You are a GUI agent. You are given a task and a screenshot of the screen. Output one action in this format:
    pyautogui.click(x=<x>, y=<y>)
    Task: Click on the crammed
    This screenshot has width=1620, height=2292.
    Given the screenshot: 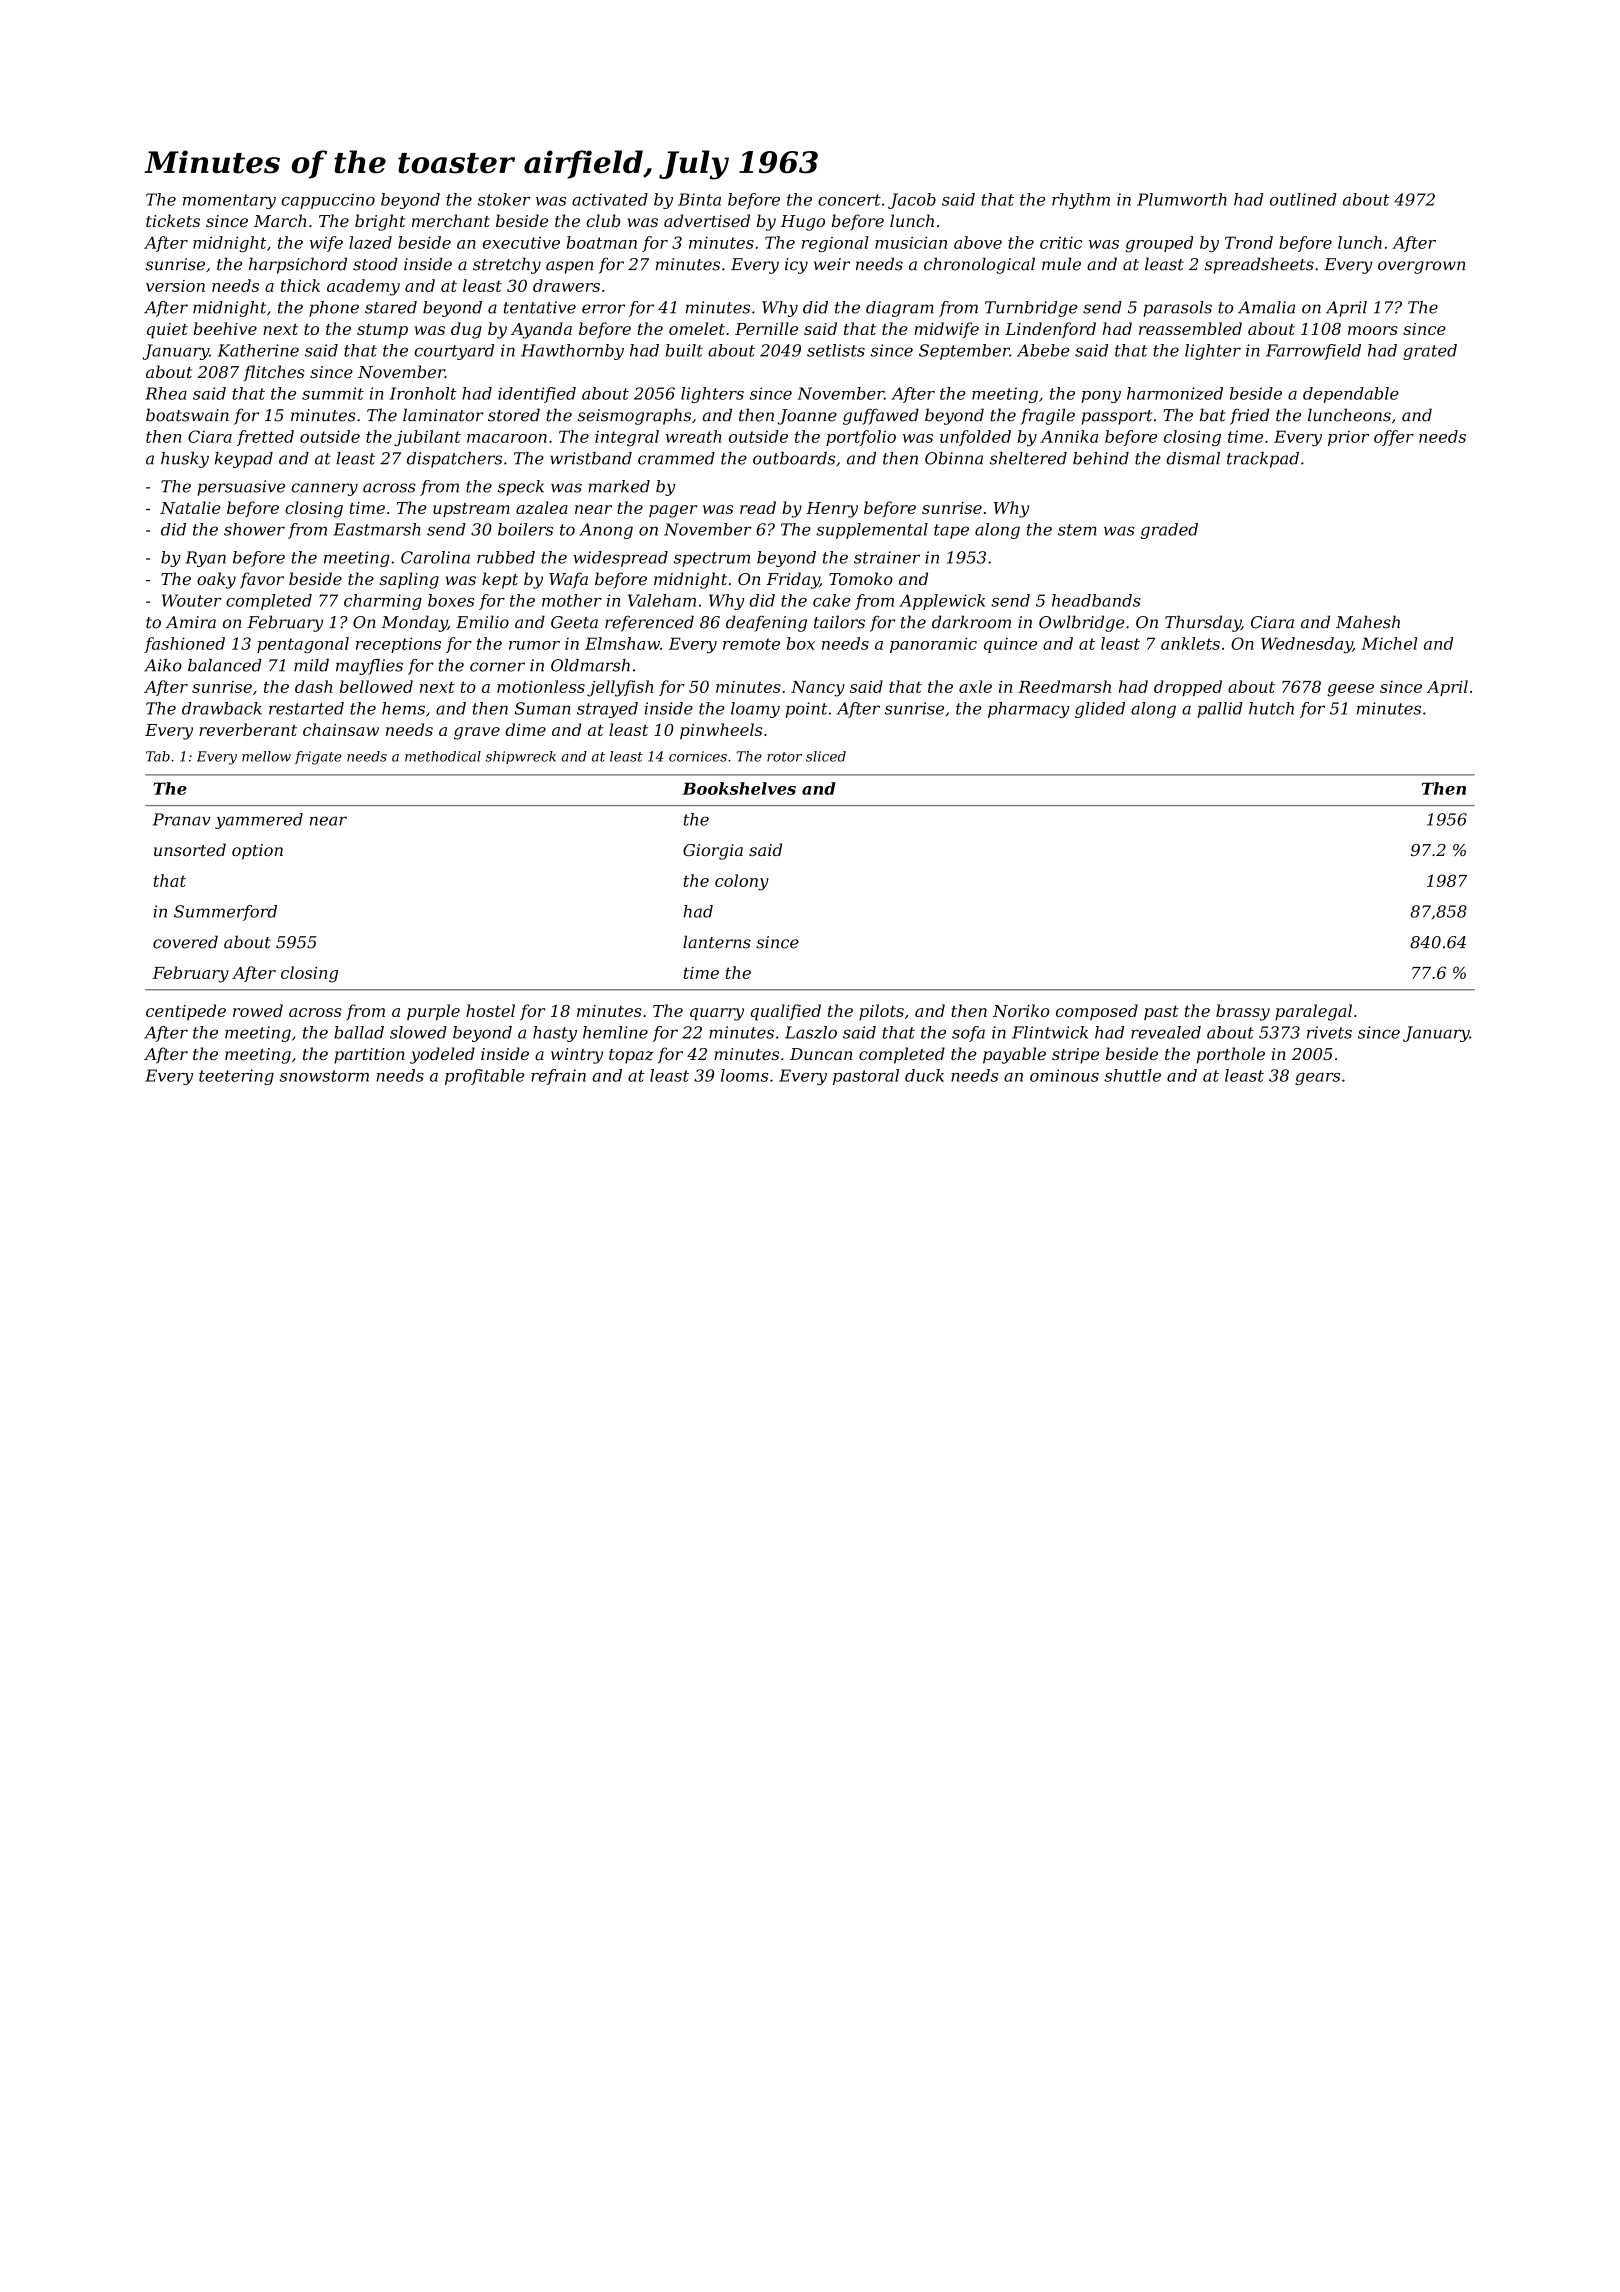 What is the action you would take?
    pyautogui.click(x=676, y=458)
